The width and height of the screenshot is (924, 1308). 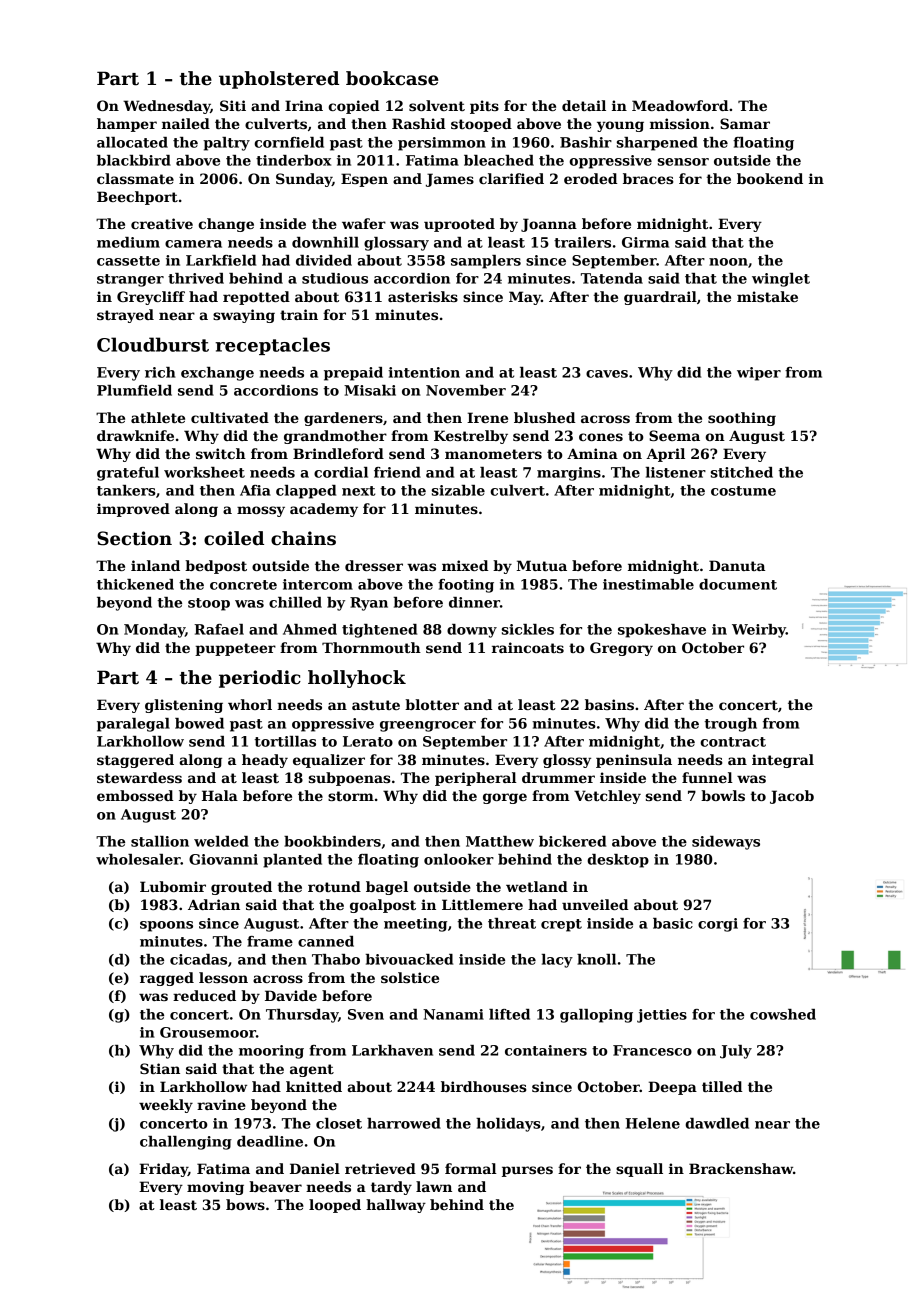 I want to click on bows, so click(x=245, y=1204).
